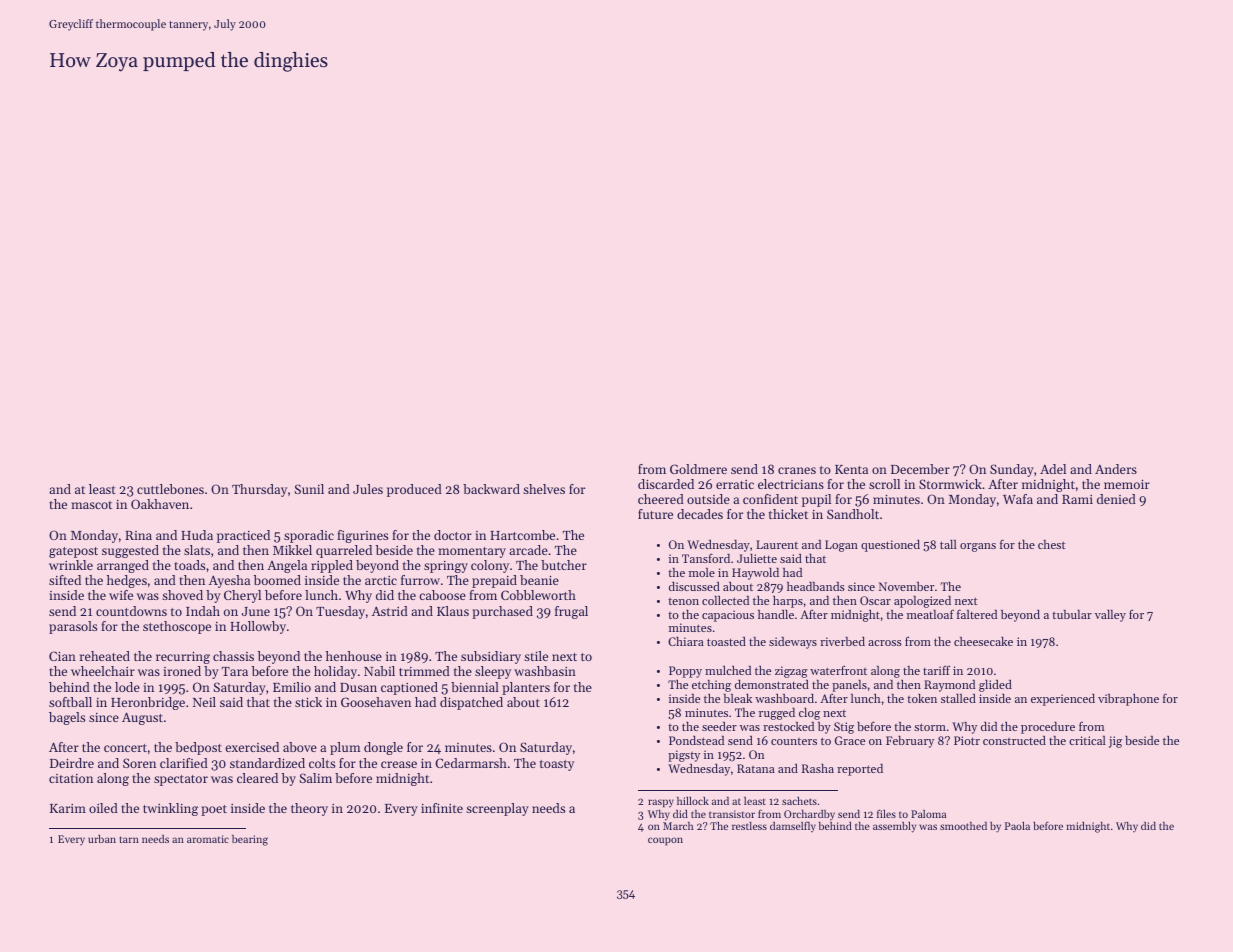  I want to click on backward, so click(491, 489).
